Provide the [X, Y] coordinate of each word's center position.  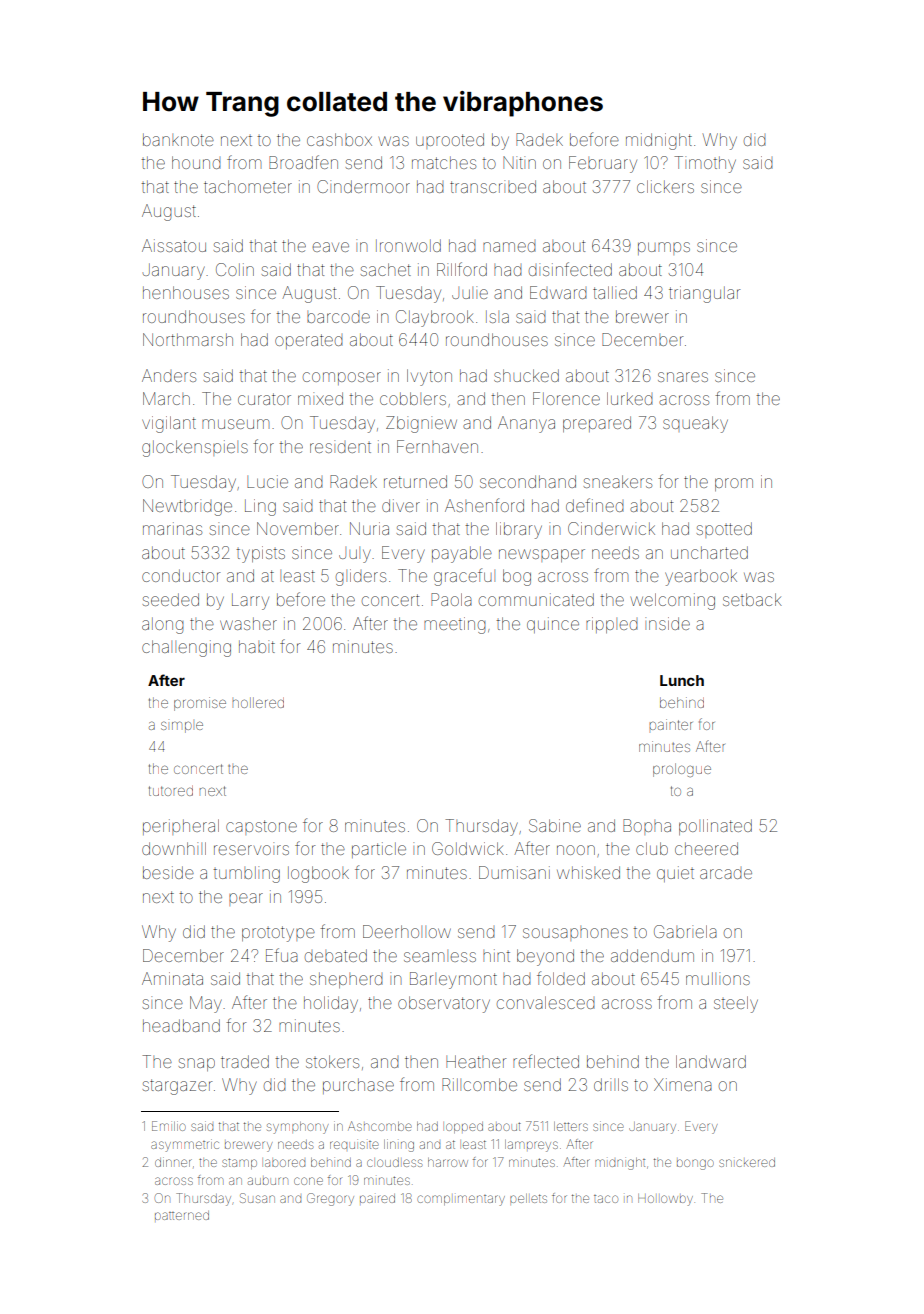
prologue [682, 770]
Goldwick [468, 848]
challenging [186, 648]
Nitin [519, 162]
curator [264, 399]
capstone [261, 827]
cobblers [413, 398]
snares [683, 377]
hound [196, 162]
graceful [464, 577]
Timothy [705, 164]
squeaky [695, 424]
